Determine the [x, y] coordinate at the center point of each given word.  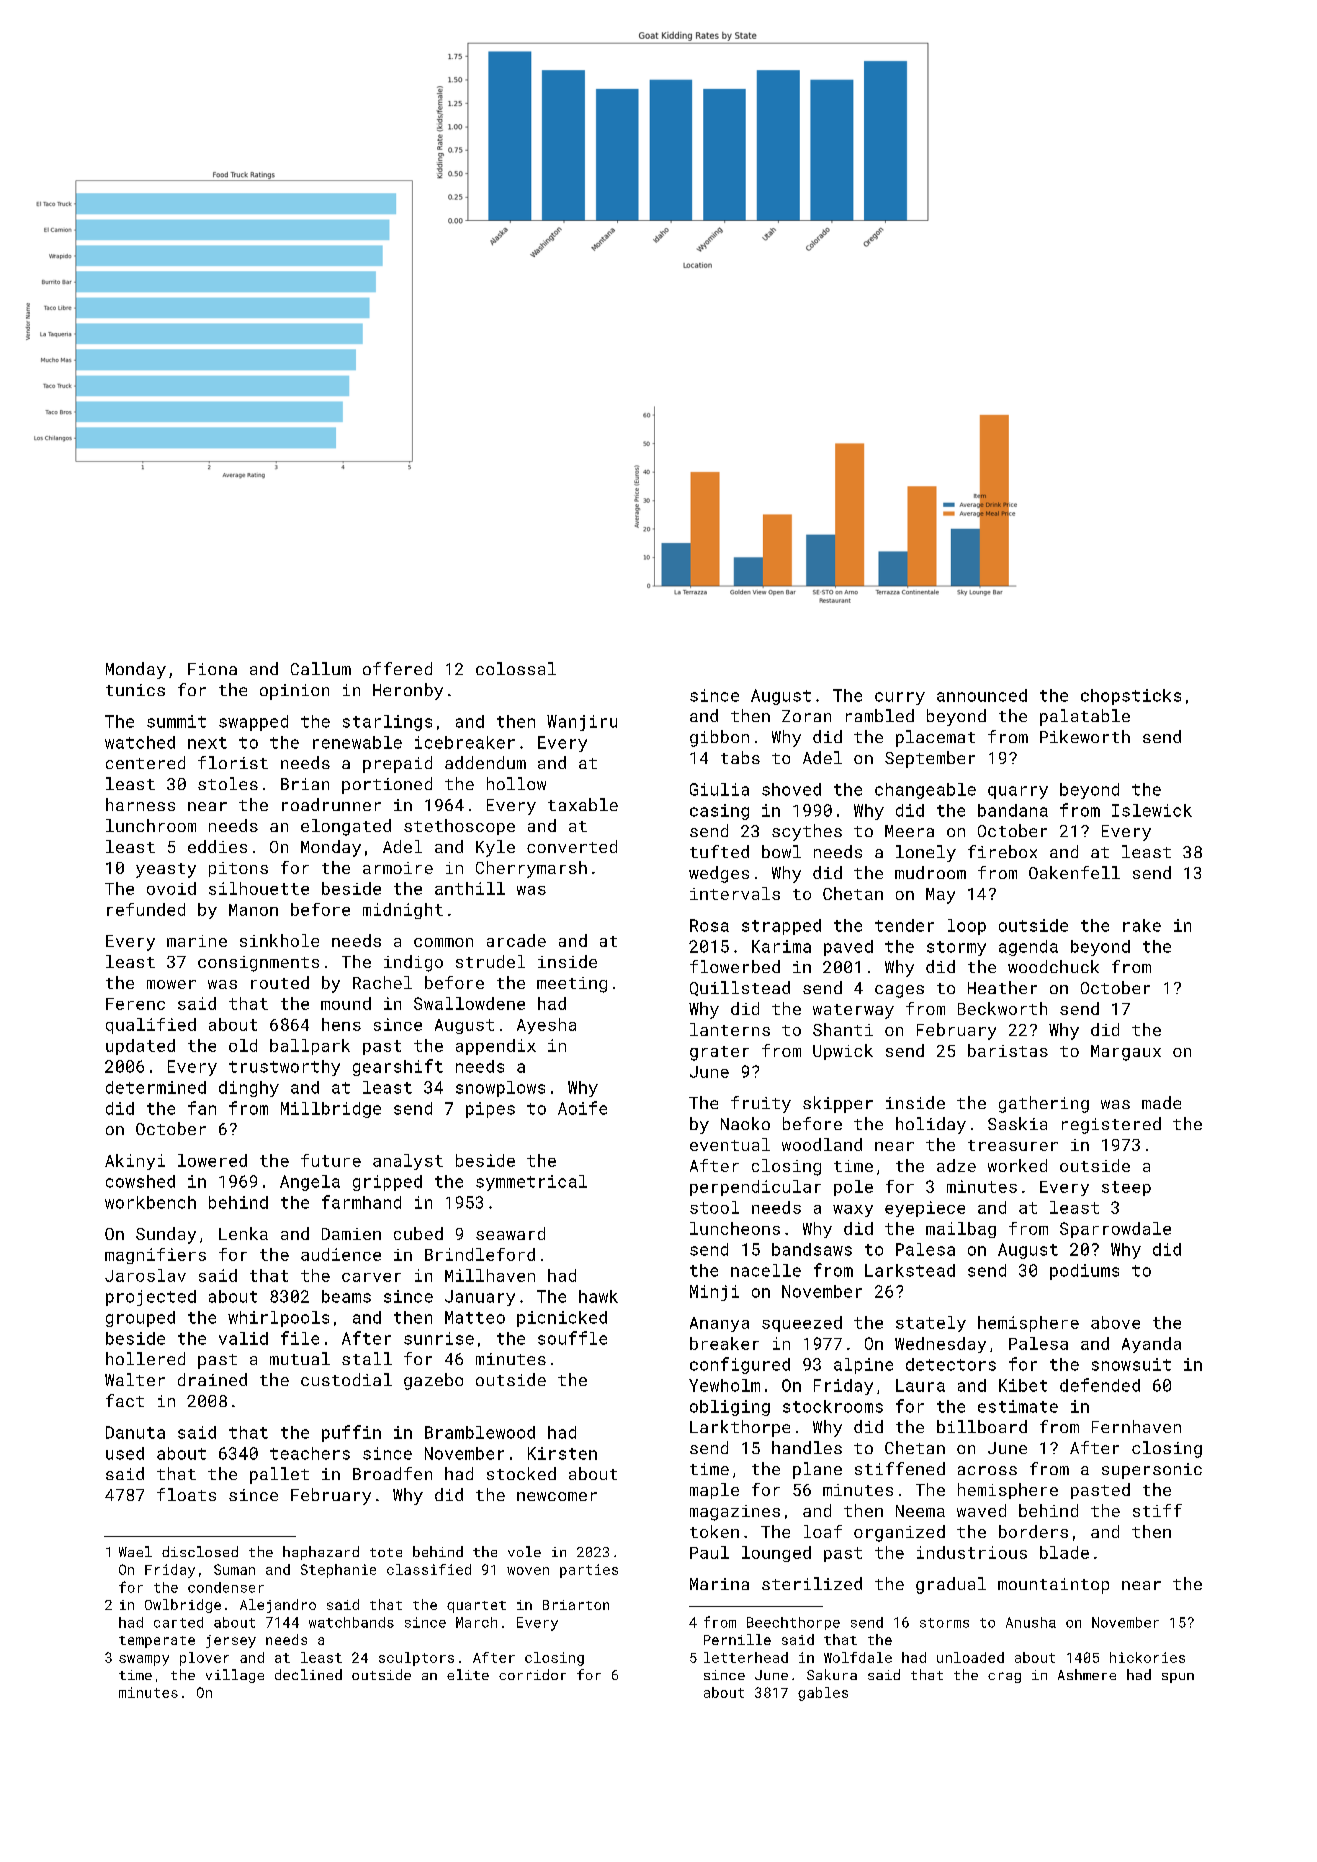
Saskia [1017, 1123]
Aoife [582, 1108]
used [125, 1453]
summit [176, 721]
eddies [217, 846]
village [235, 1676]
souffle [572, 1338]
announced [982, 695]
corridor [532, 1674]
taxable [583, 804]
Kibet [1023, 1385]
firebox [1002, 851]
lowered [212, 1160]
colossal [516, 668]
